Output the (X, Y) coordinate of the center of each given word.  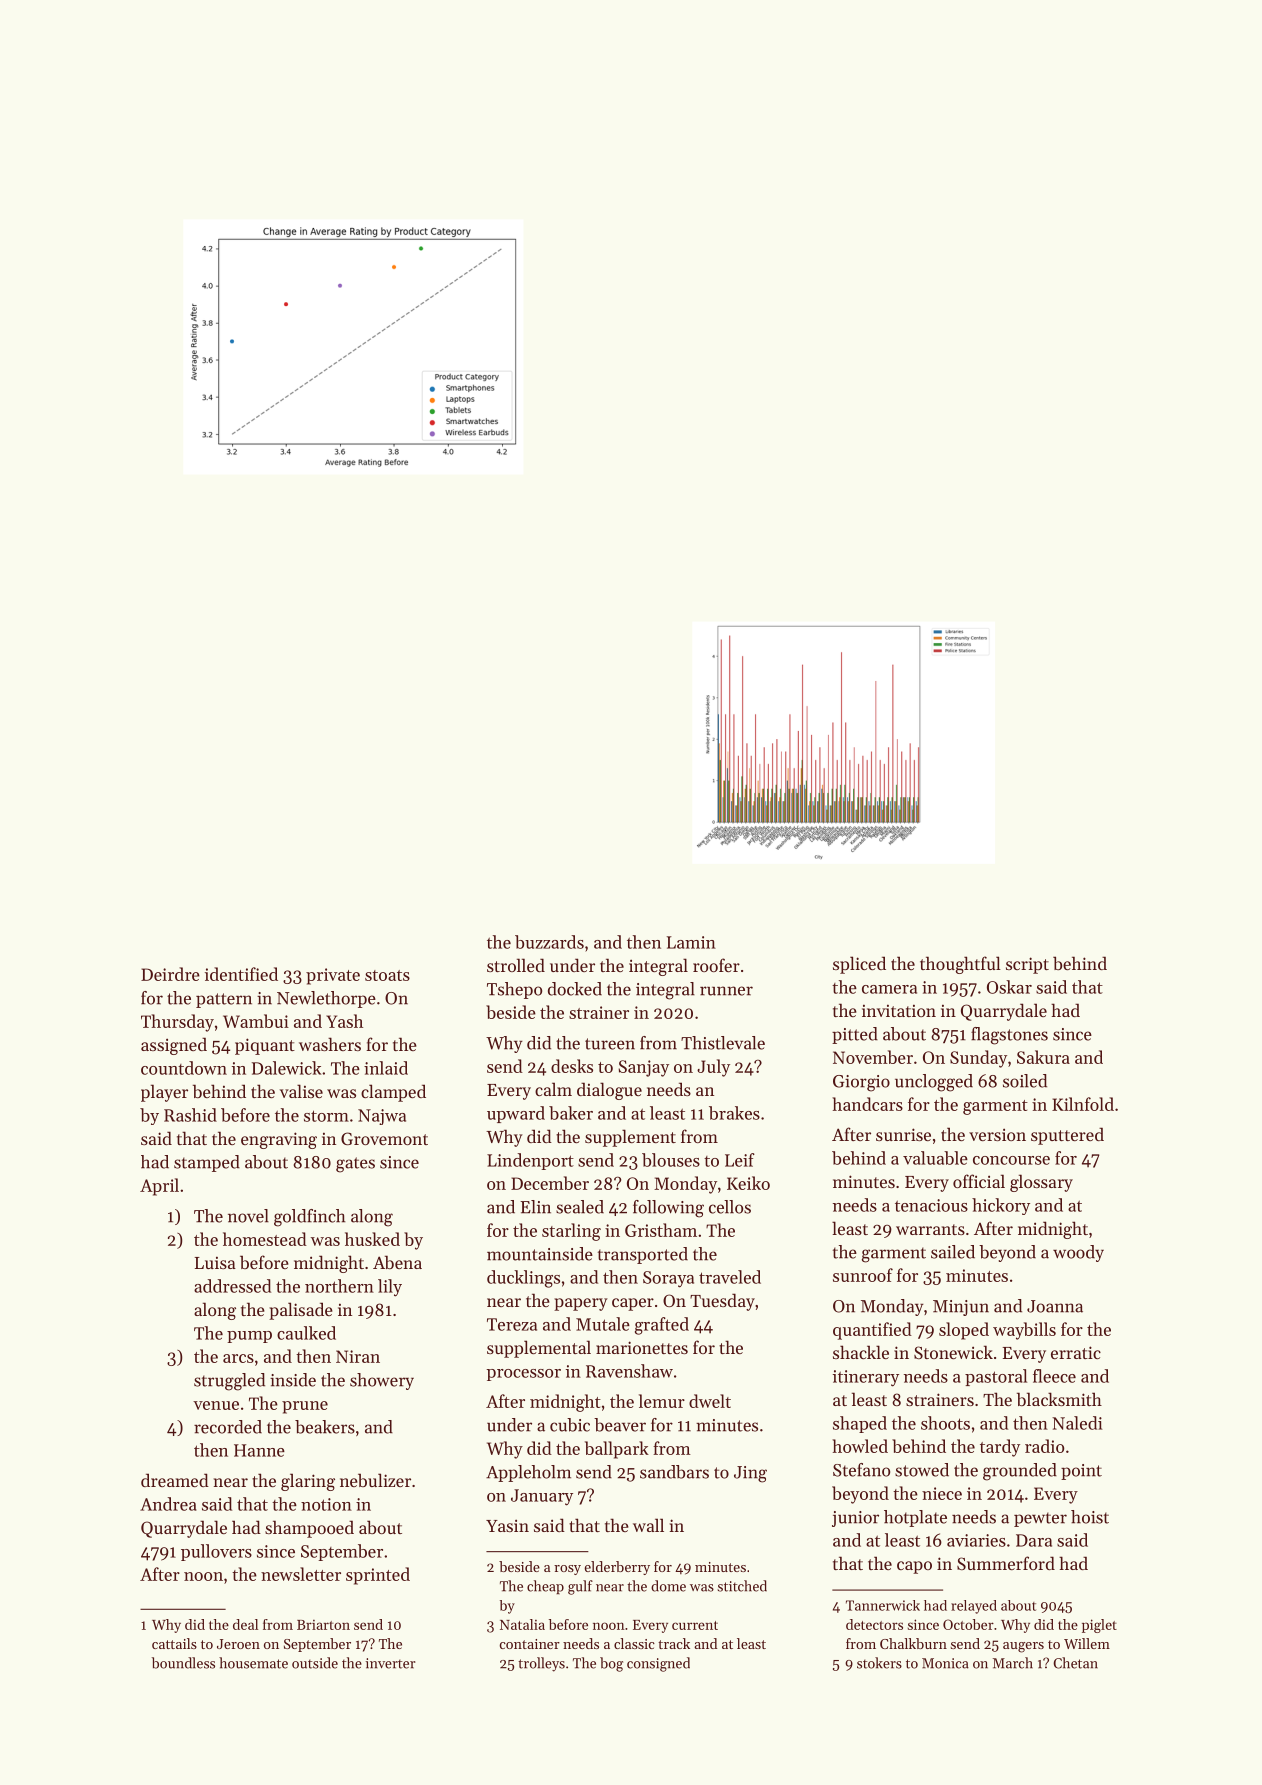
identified (241, 974)
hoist (1090, 1517)
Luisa (215, 1263)
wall (648, 1525)
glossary (1041, 1183)
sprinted (378, 1576)
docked (575, 989)
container (530, 1644)
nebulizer (375, 1480)
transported (643, 1255)
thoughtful (960, 965)
